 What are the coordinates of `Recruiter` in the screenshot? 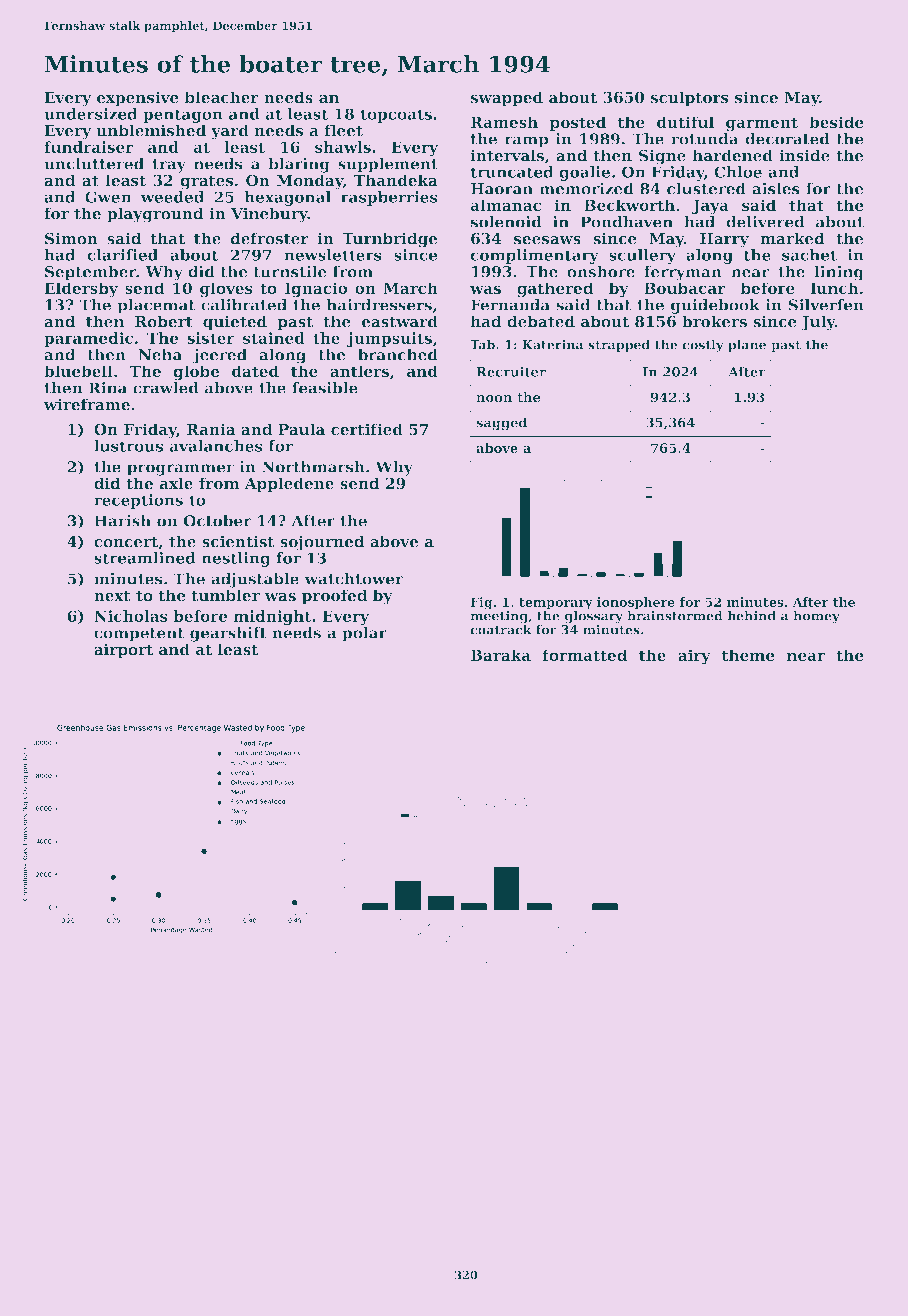 It's located at (511, 371).
